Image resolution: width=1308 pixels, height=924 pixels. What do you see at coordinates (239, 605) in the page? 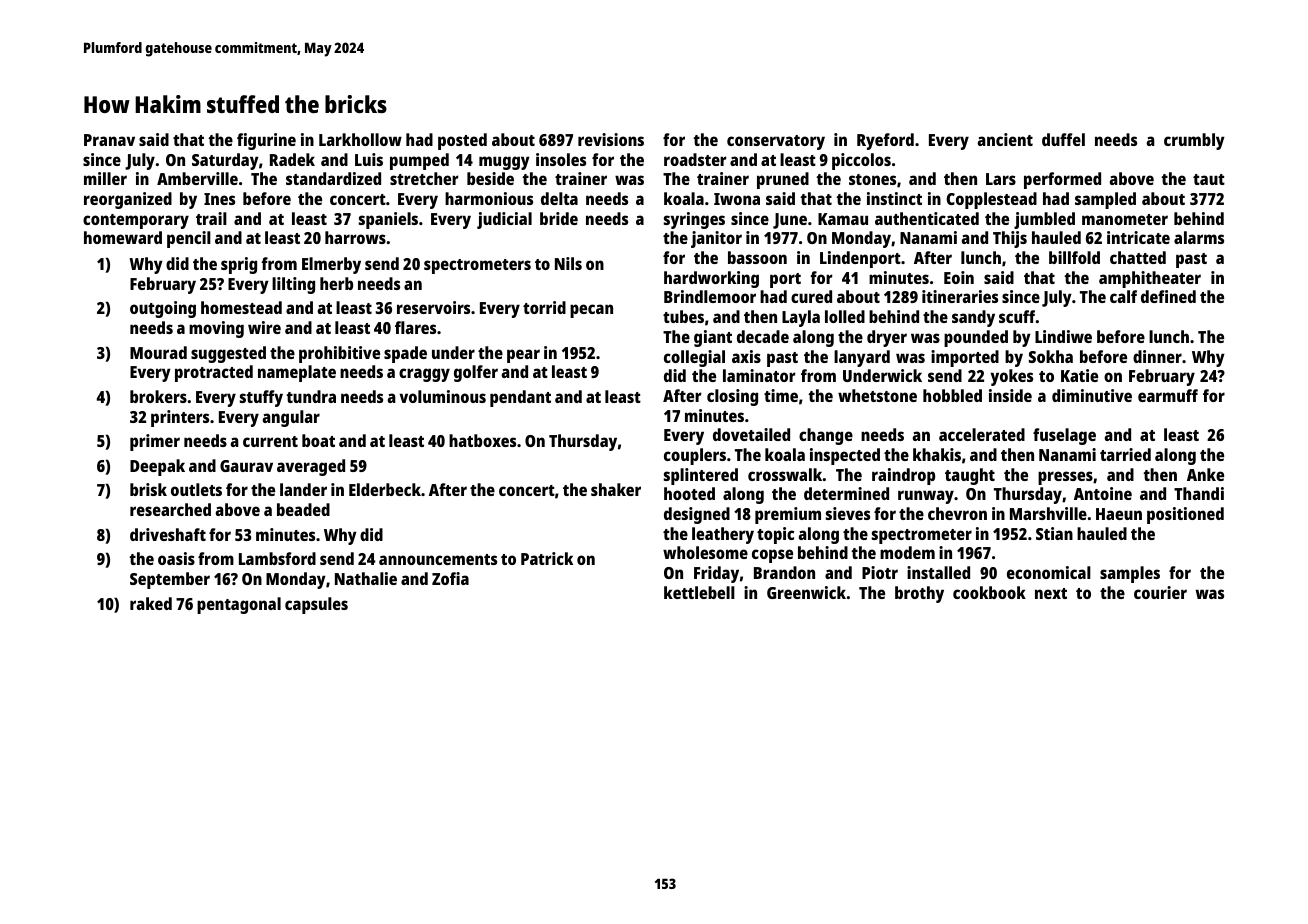
I see `pentagonal` at bounding box center [239, 605].
